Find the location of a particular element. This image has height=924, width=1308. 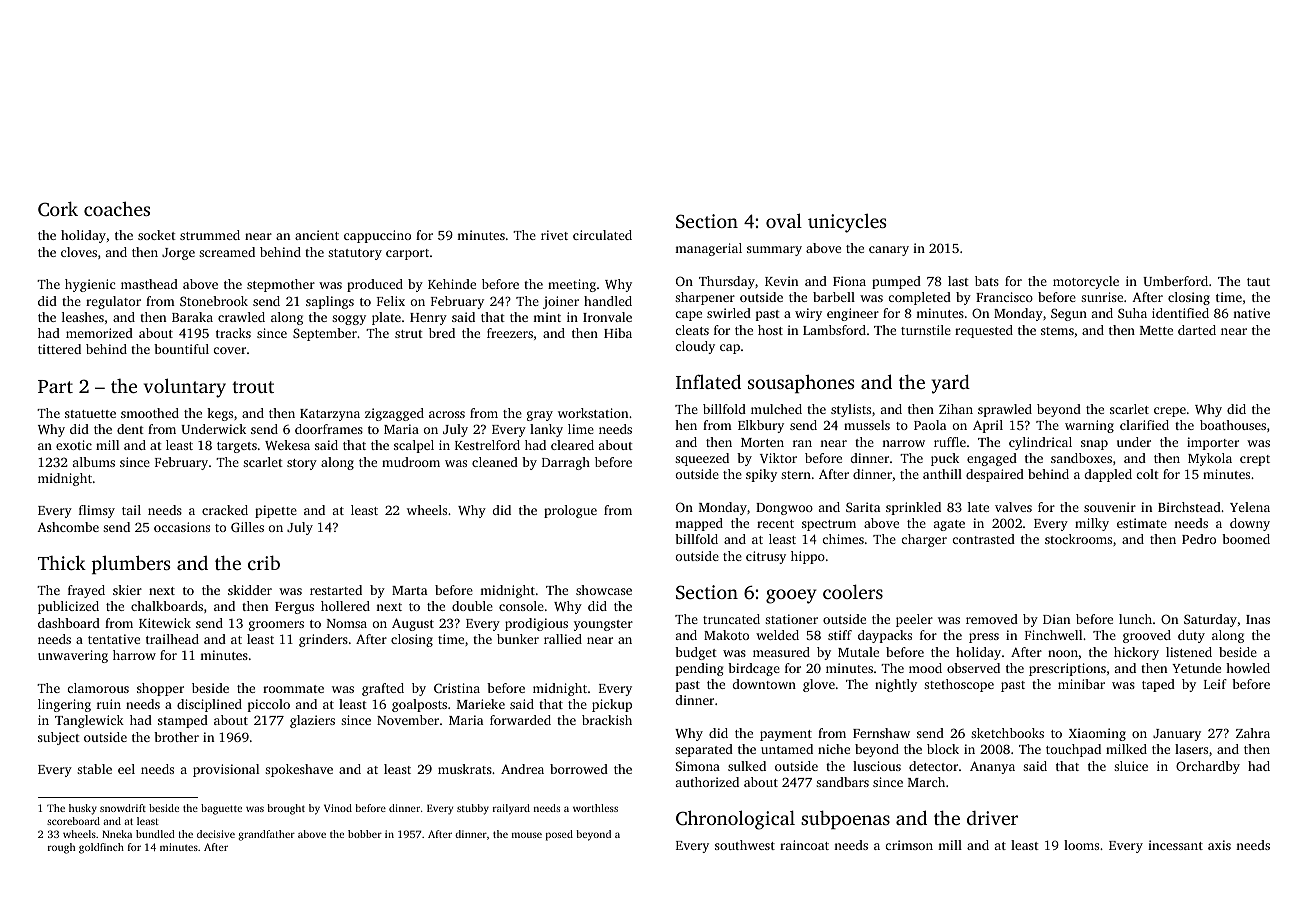

Vinod is located at coordinates (338, 808).
